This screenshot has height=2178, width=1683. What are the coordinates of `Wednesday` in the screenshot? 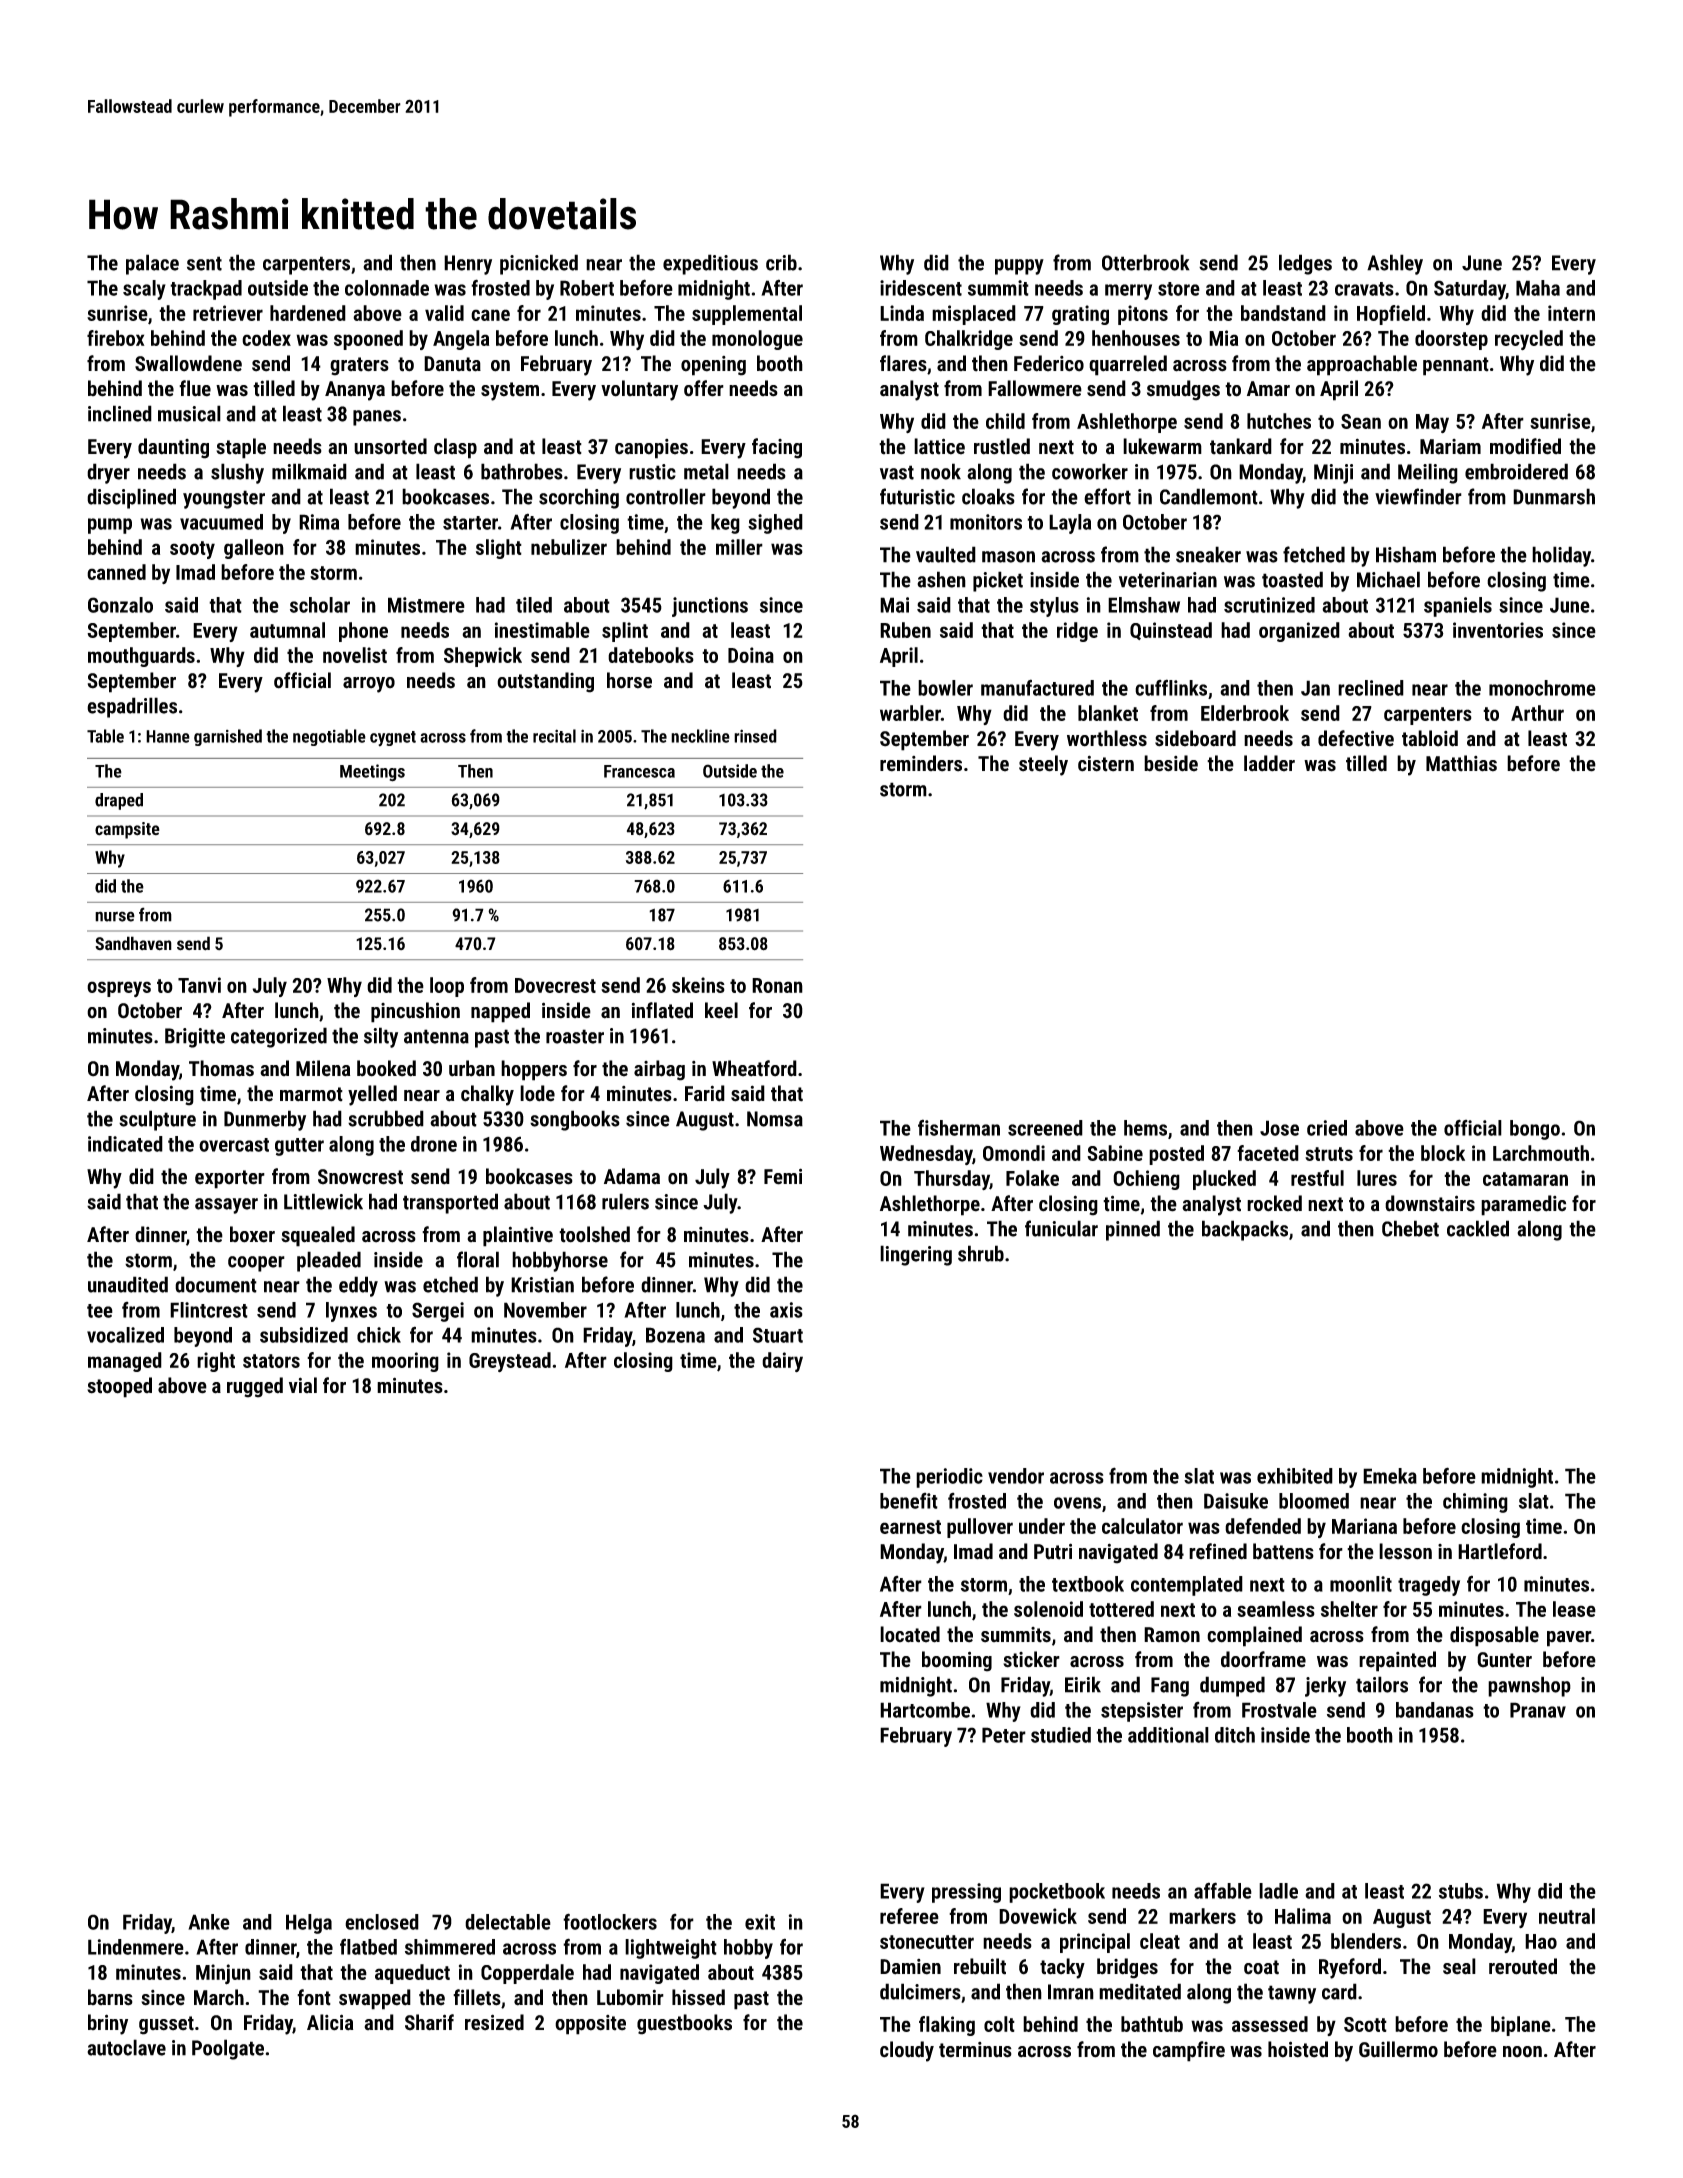 It's located at (926, 1155).
